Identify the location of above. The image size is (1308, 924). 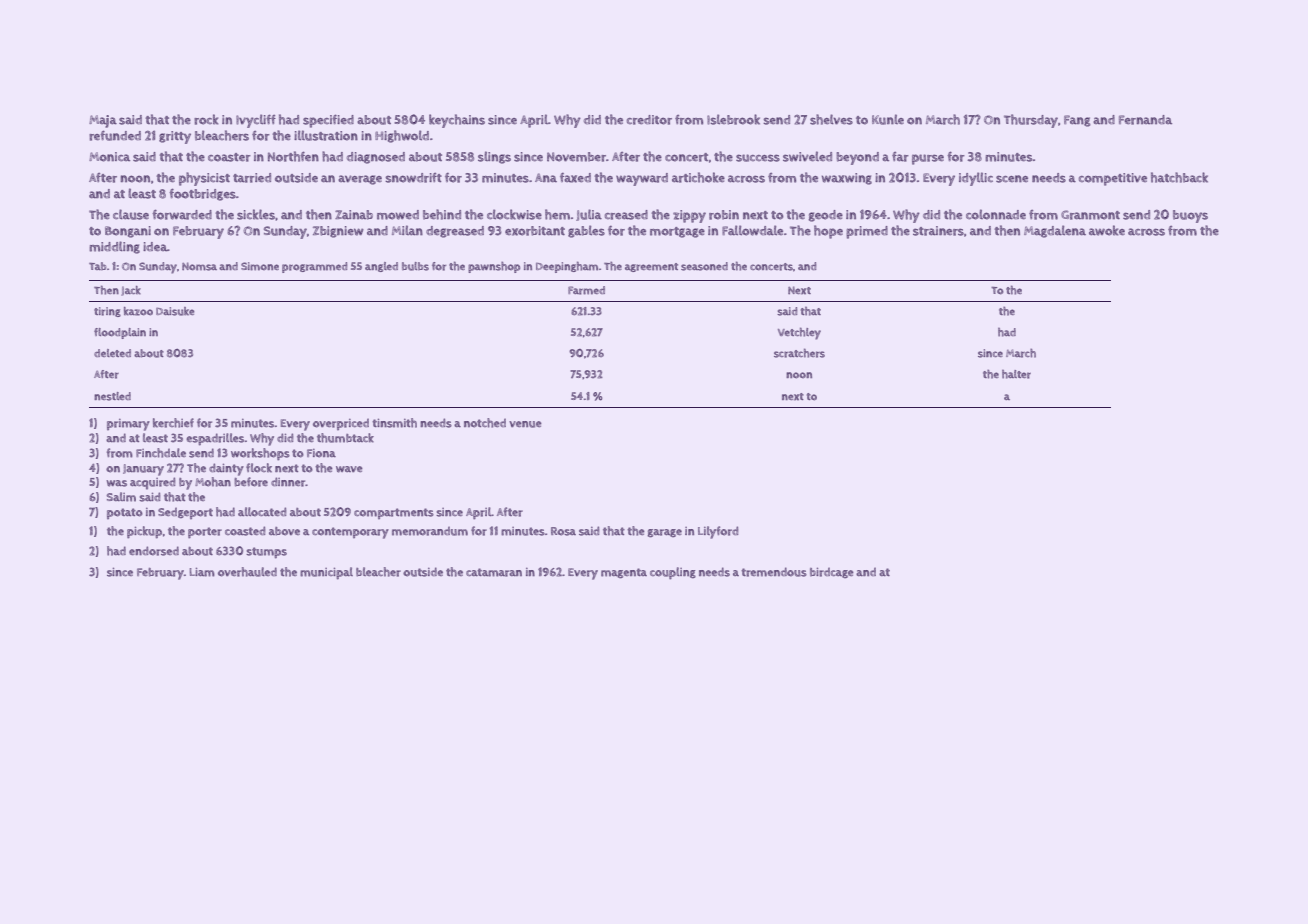
(284, 531).
